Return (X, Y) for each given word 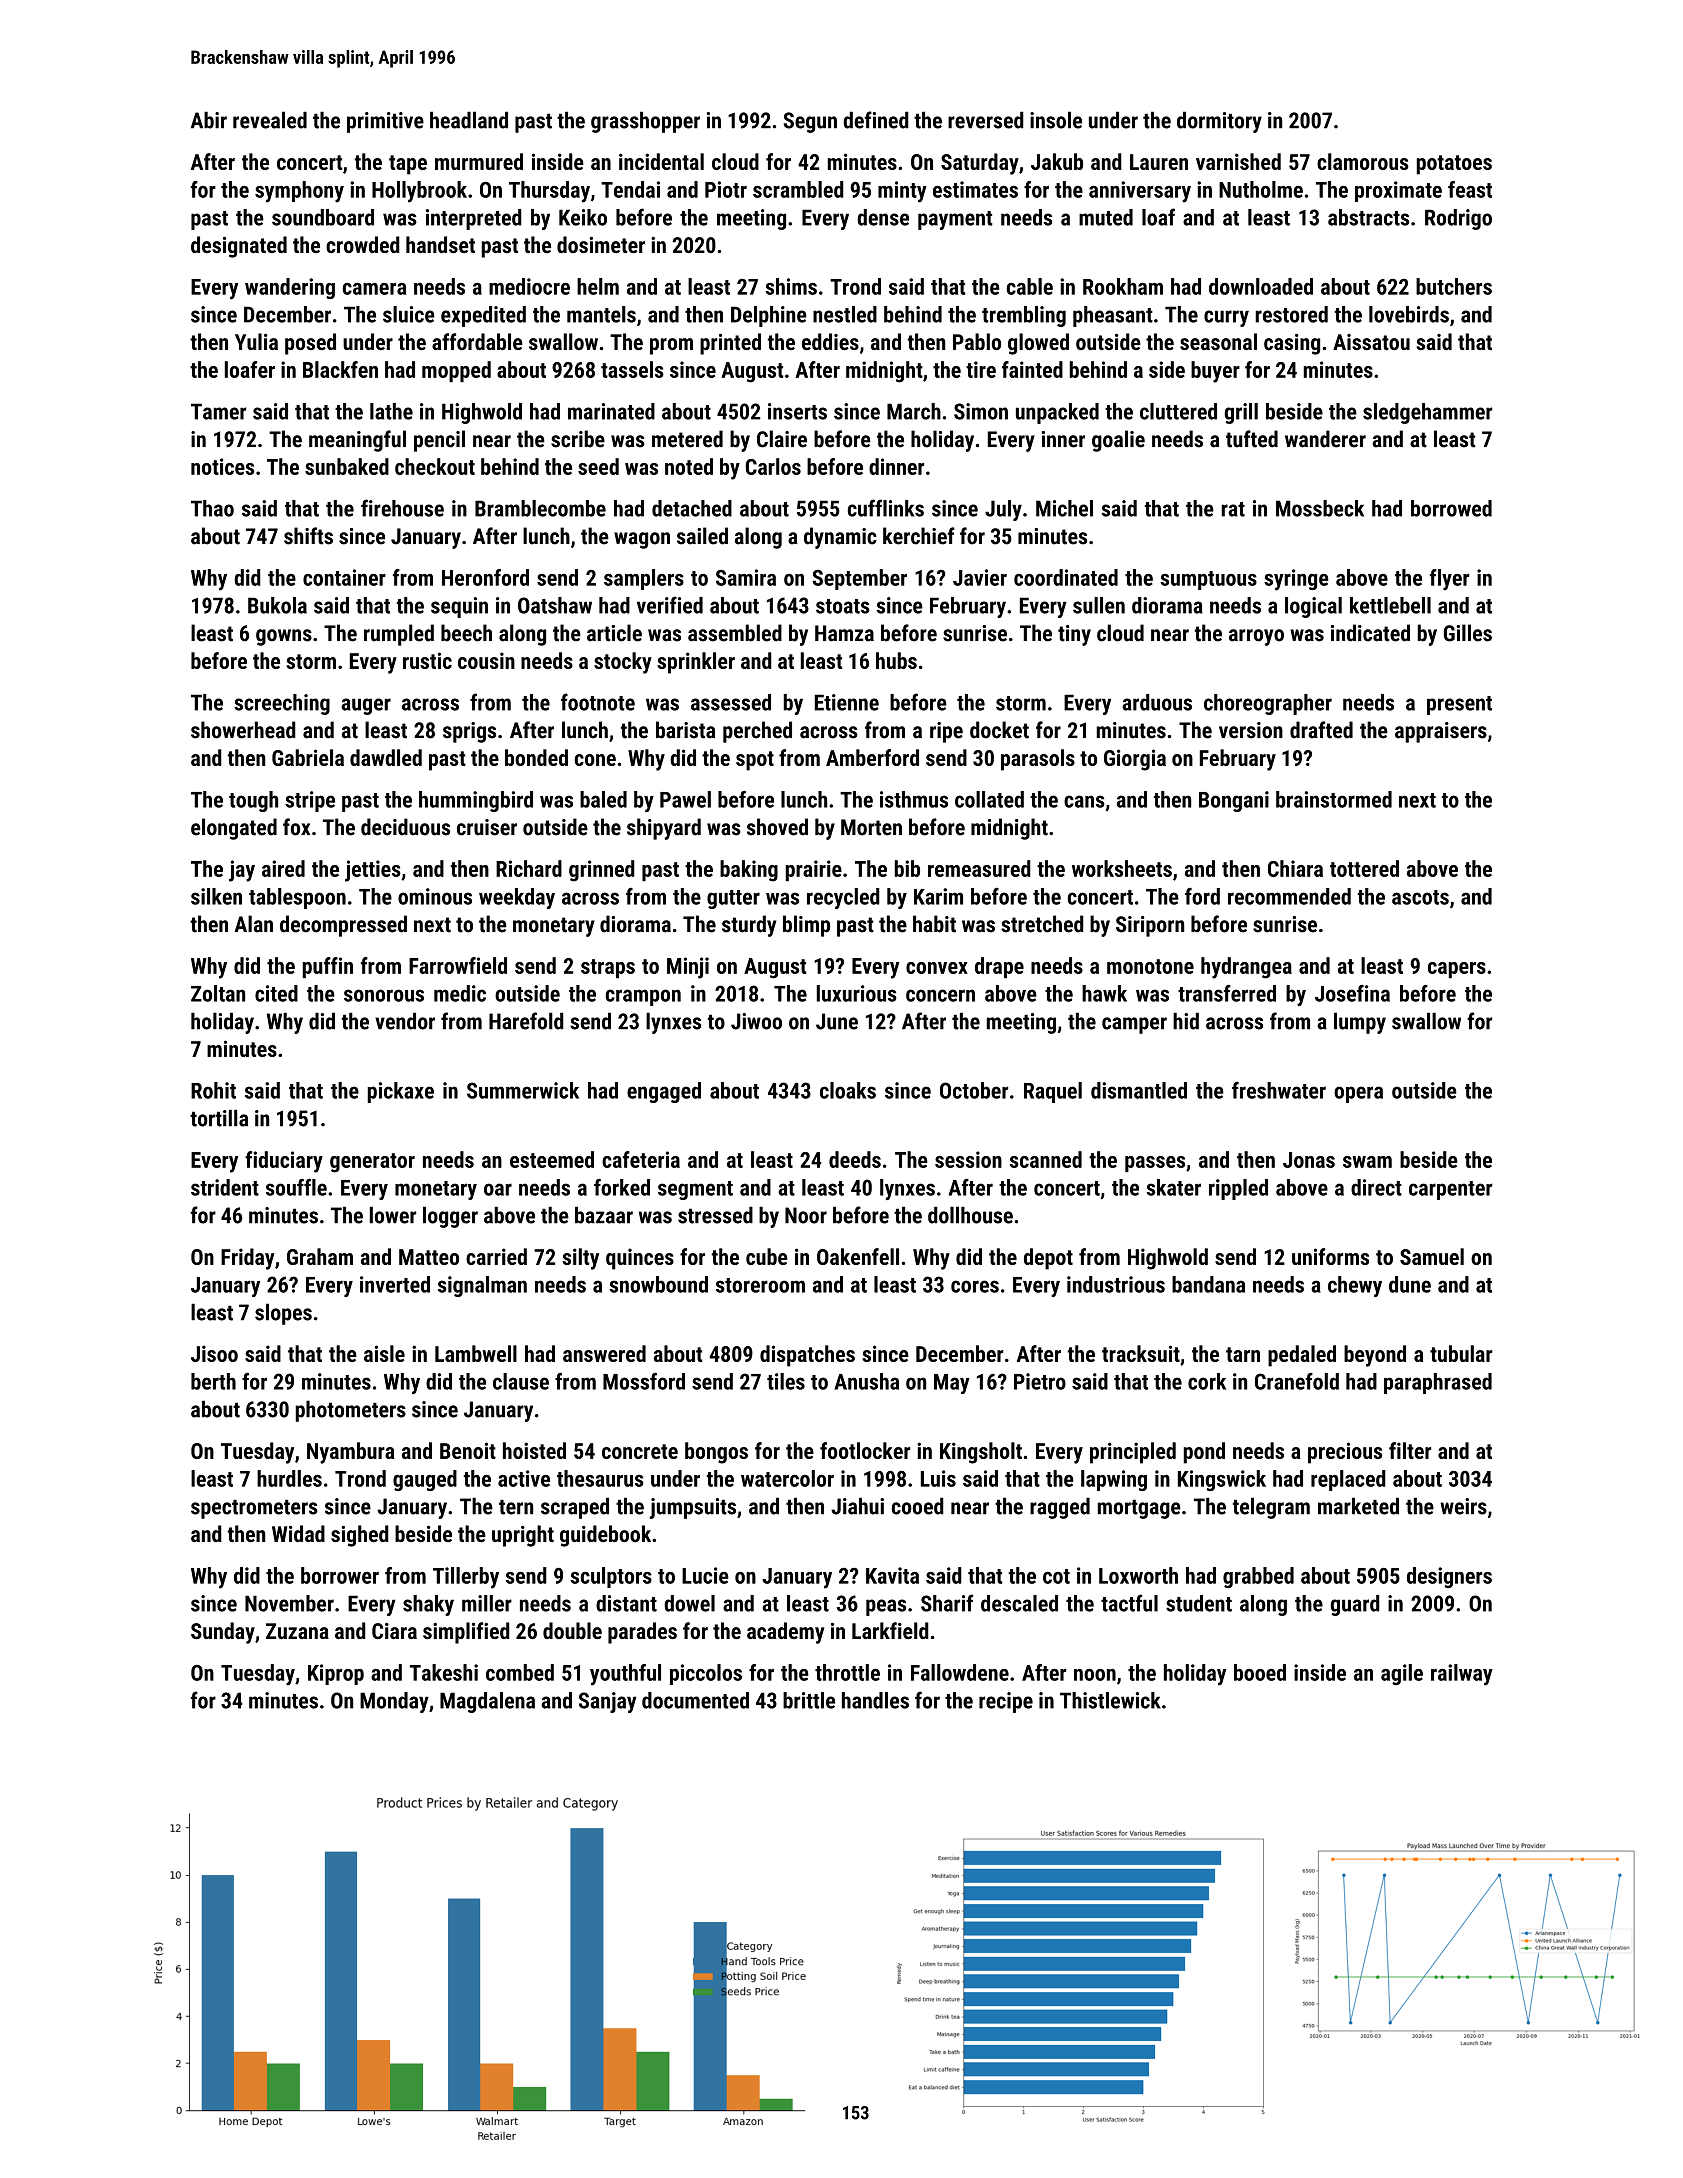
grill (1241, 413)
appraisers (1441, 732)
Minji (688, 968)
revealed (270, 120)
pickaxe (400, 1092)
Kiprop (336, 1674)
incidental (661, 161)
